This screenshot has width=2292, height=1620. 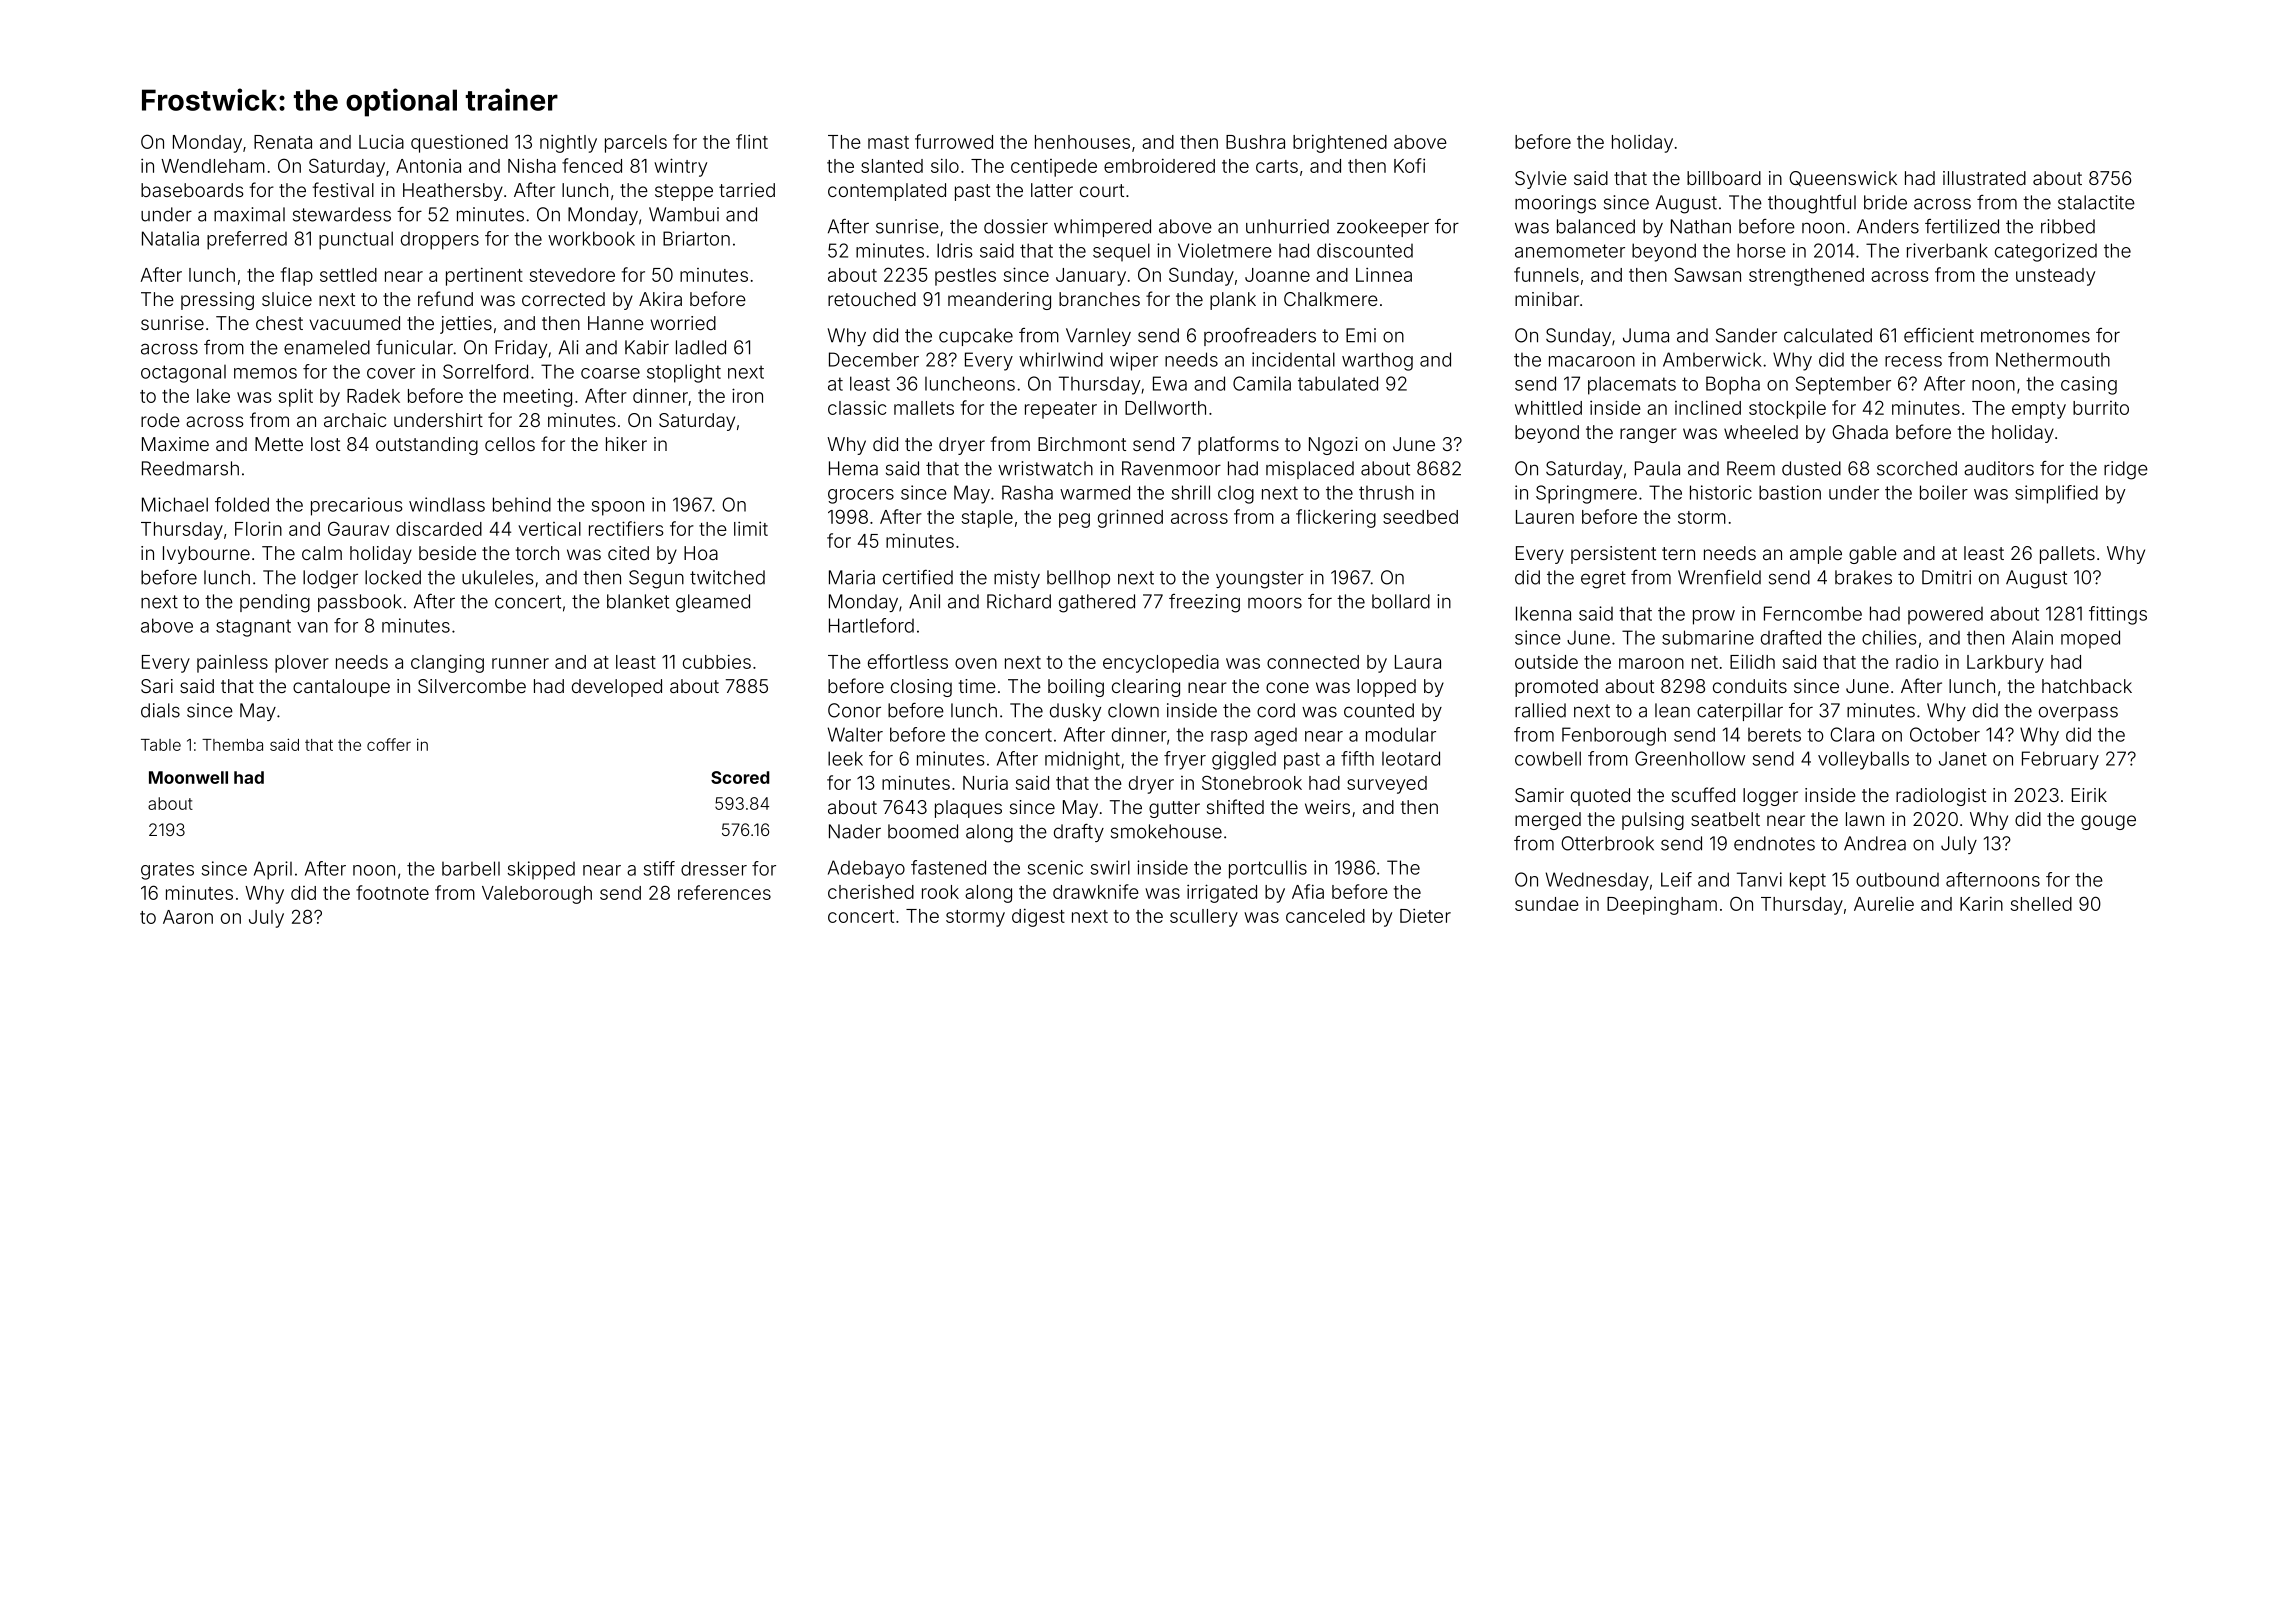 What do you see at coordinates (249, 214) in the screenshot?
I see `maximal` at bounding box center [249, 214].
